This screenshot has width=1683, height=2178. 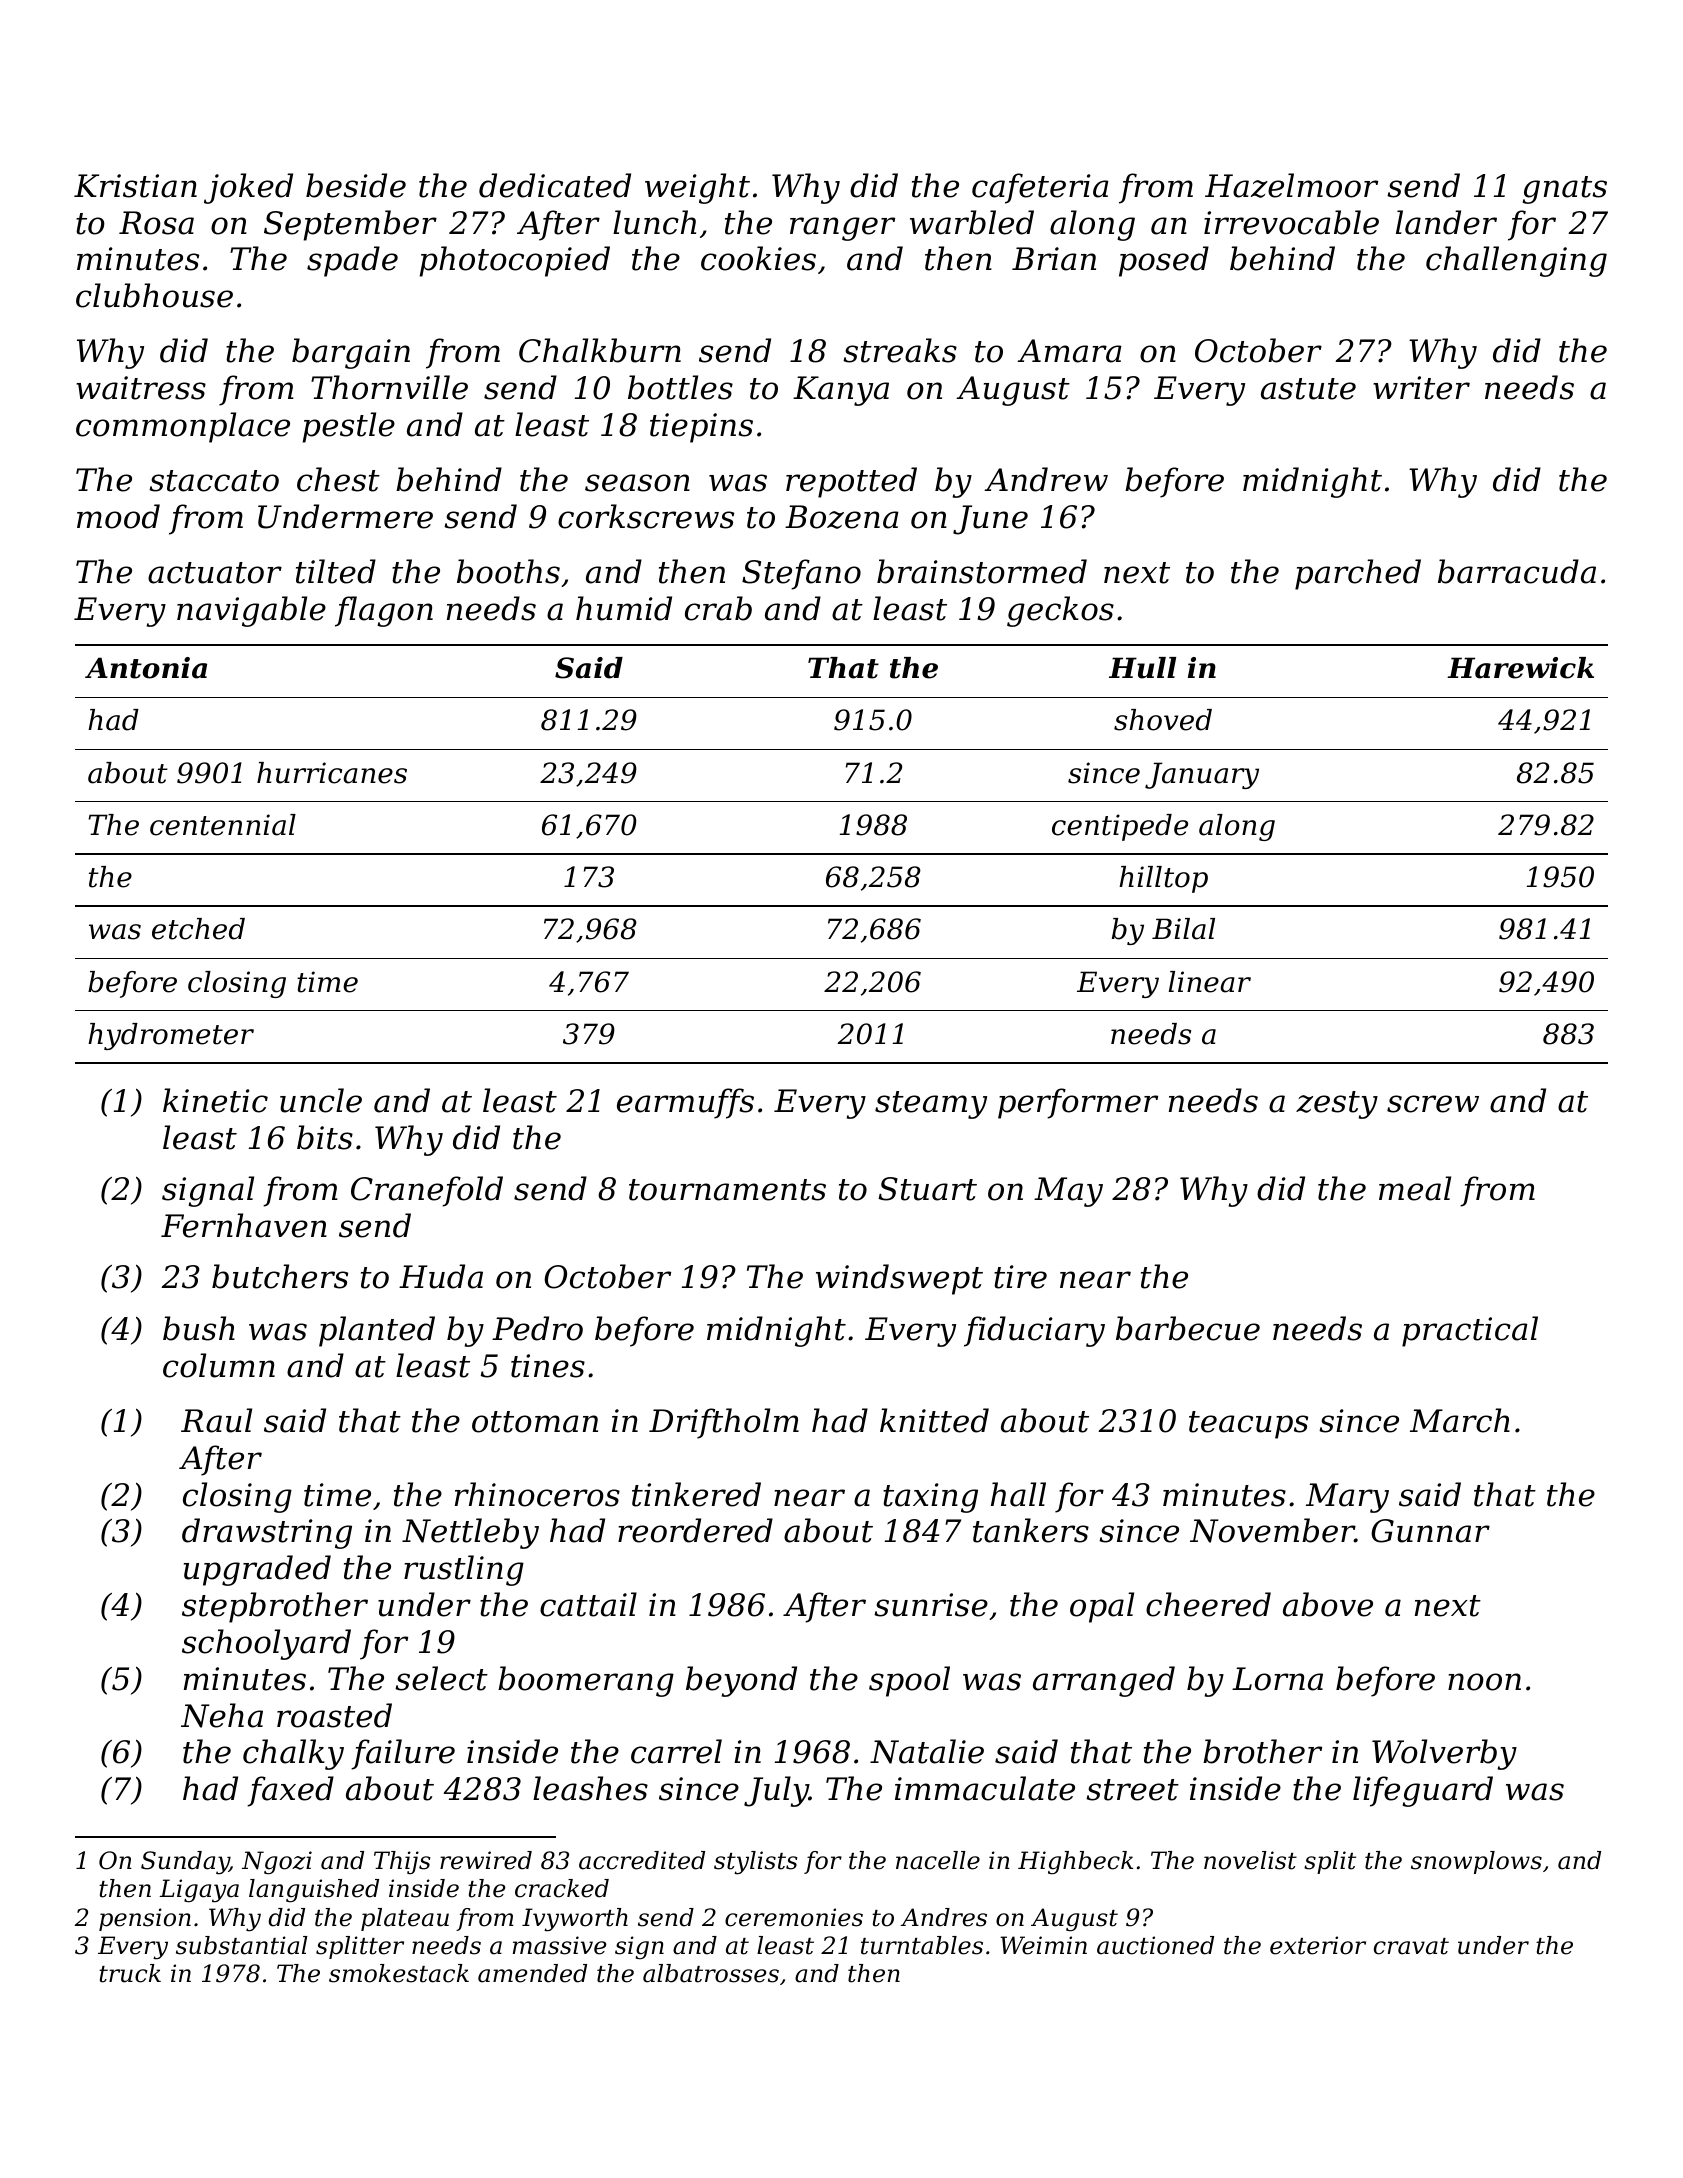 I want to click on joked, so click(x=248, y=188).
